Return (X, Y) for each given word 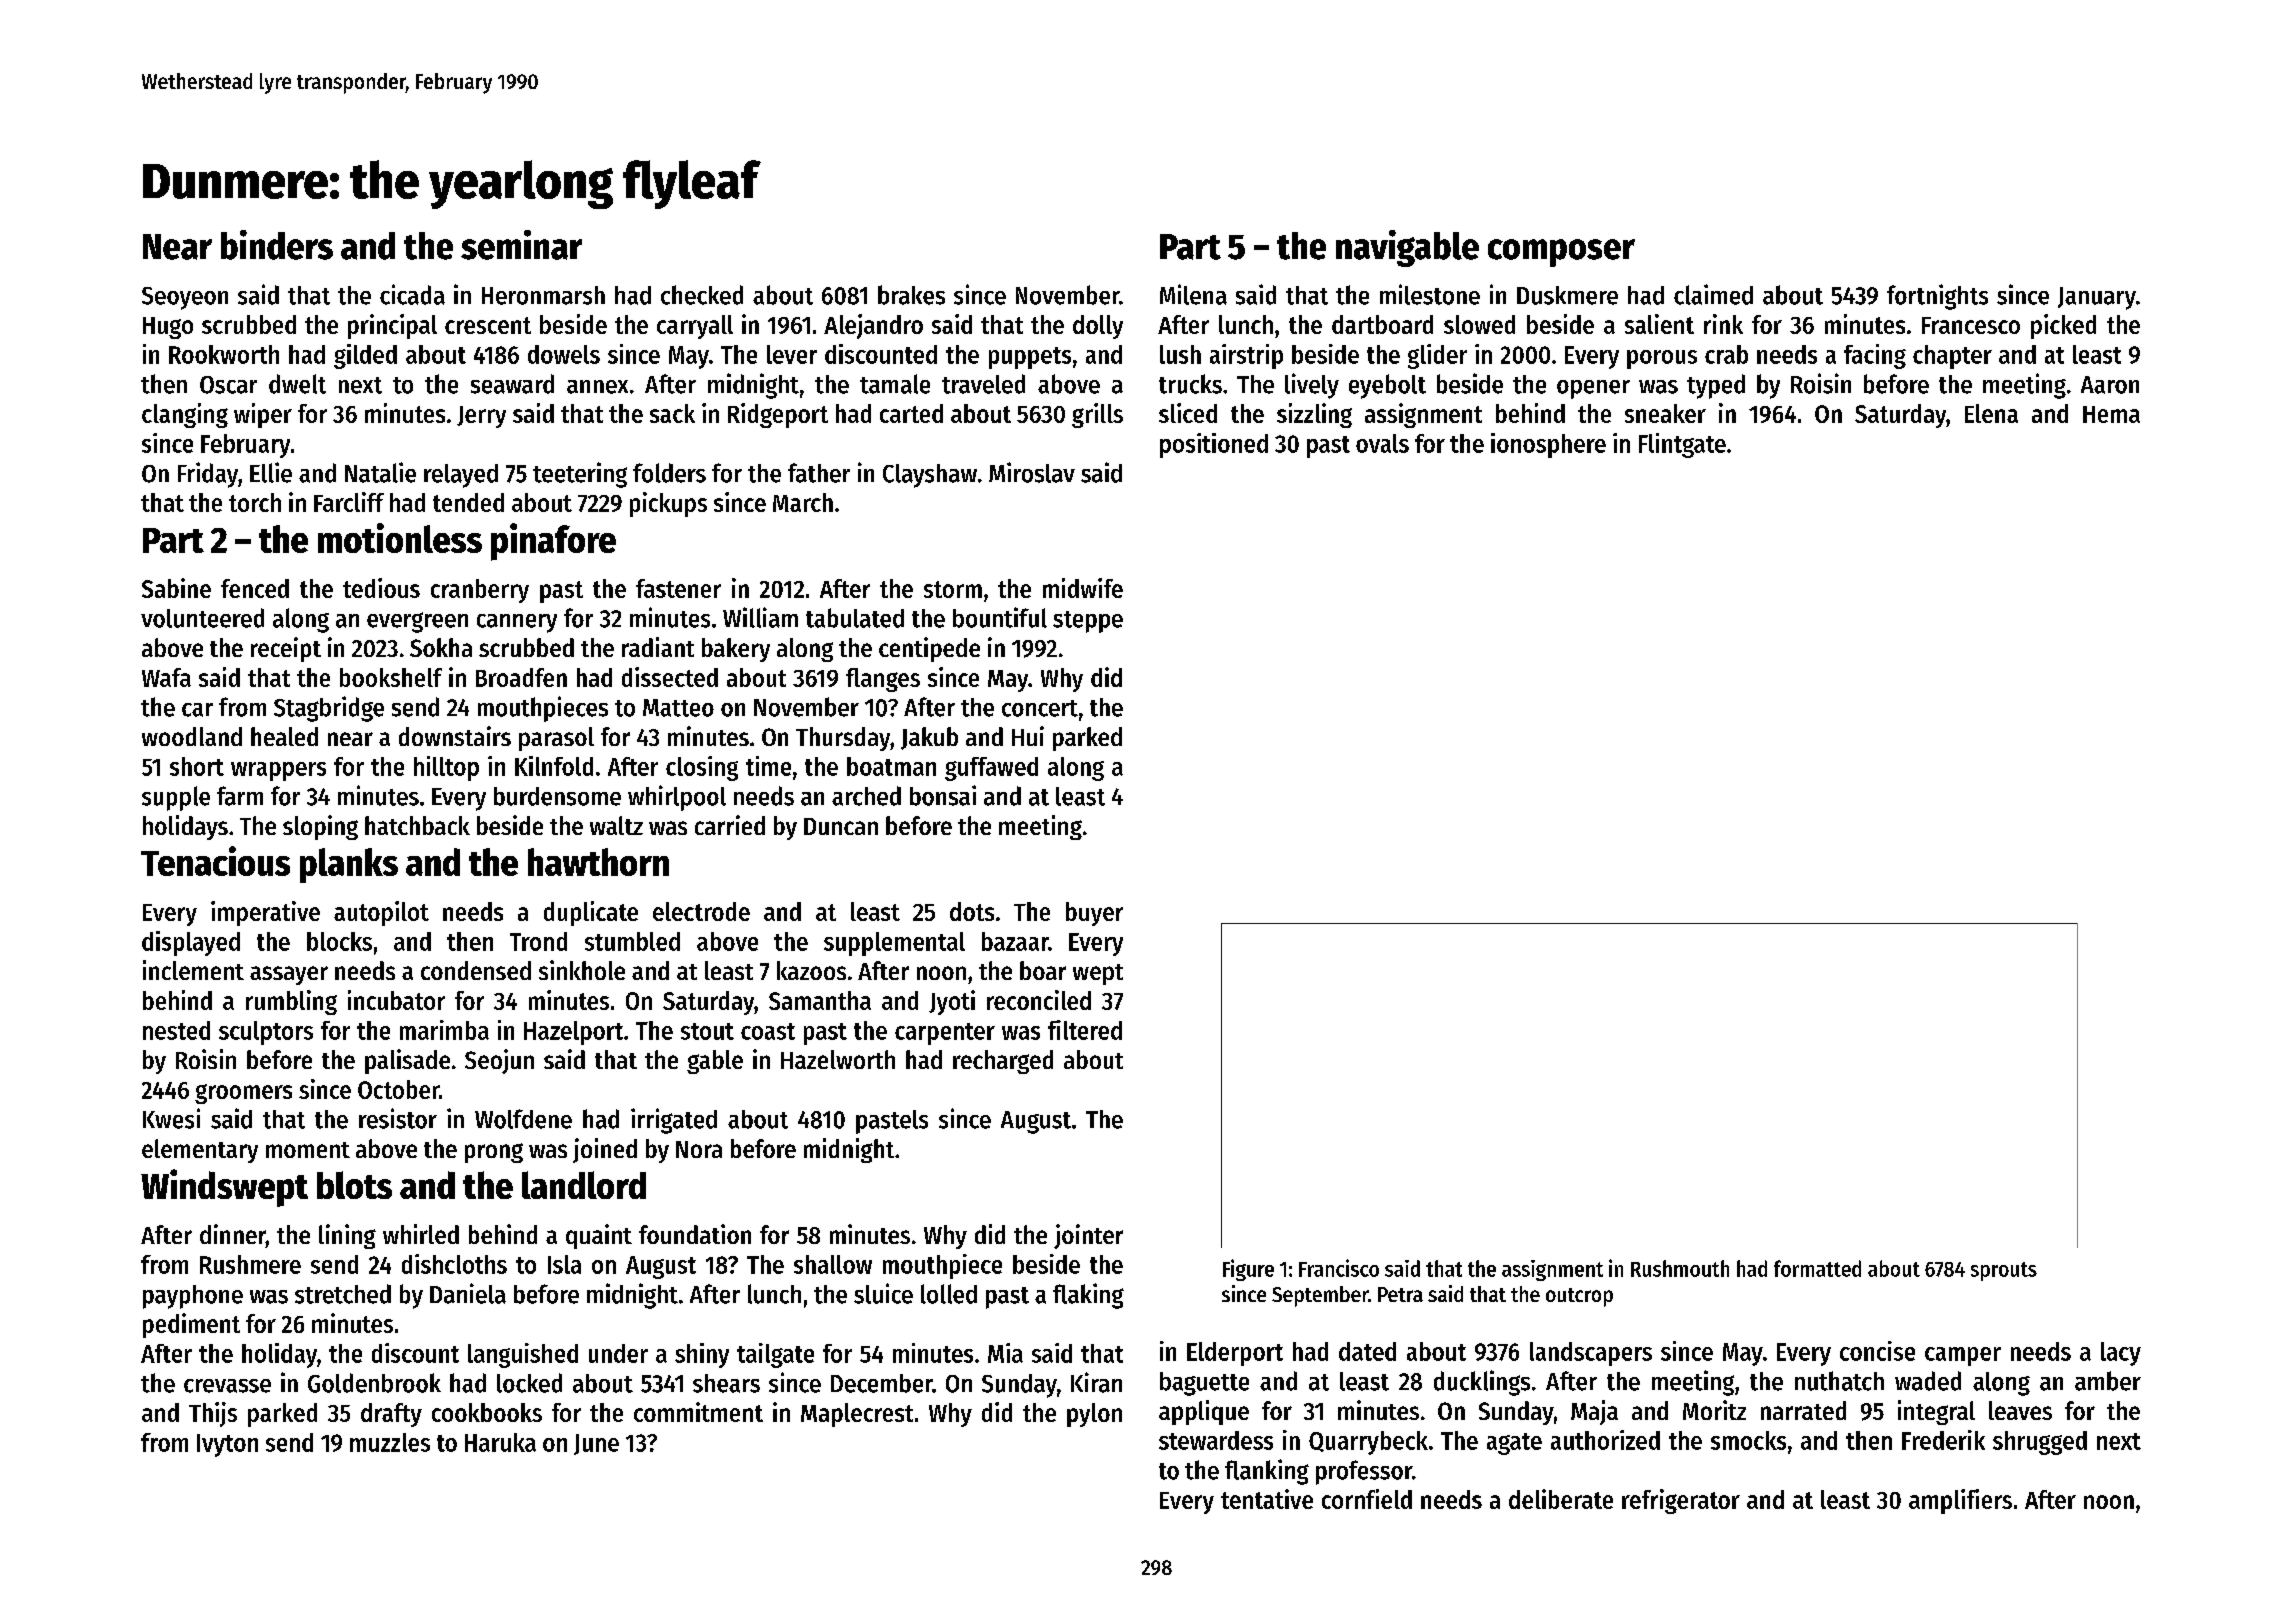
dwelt (297, 384)
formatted (1817, 1268)
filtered (1085, 1030)
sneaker (1665, 413)
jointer (1088, 1236)
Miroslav (1032, 472)
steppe (1088, 622)
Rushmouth (1680, 1268)
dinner (233, 1234)
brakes (911, 295)
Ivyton (227, 1445)
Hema (2111, 414)
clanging (185, 415)
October (398, 1089)
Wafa (166, 677)
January (2097, 298)
